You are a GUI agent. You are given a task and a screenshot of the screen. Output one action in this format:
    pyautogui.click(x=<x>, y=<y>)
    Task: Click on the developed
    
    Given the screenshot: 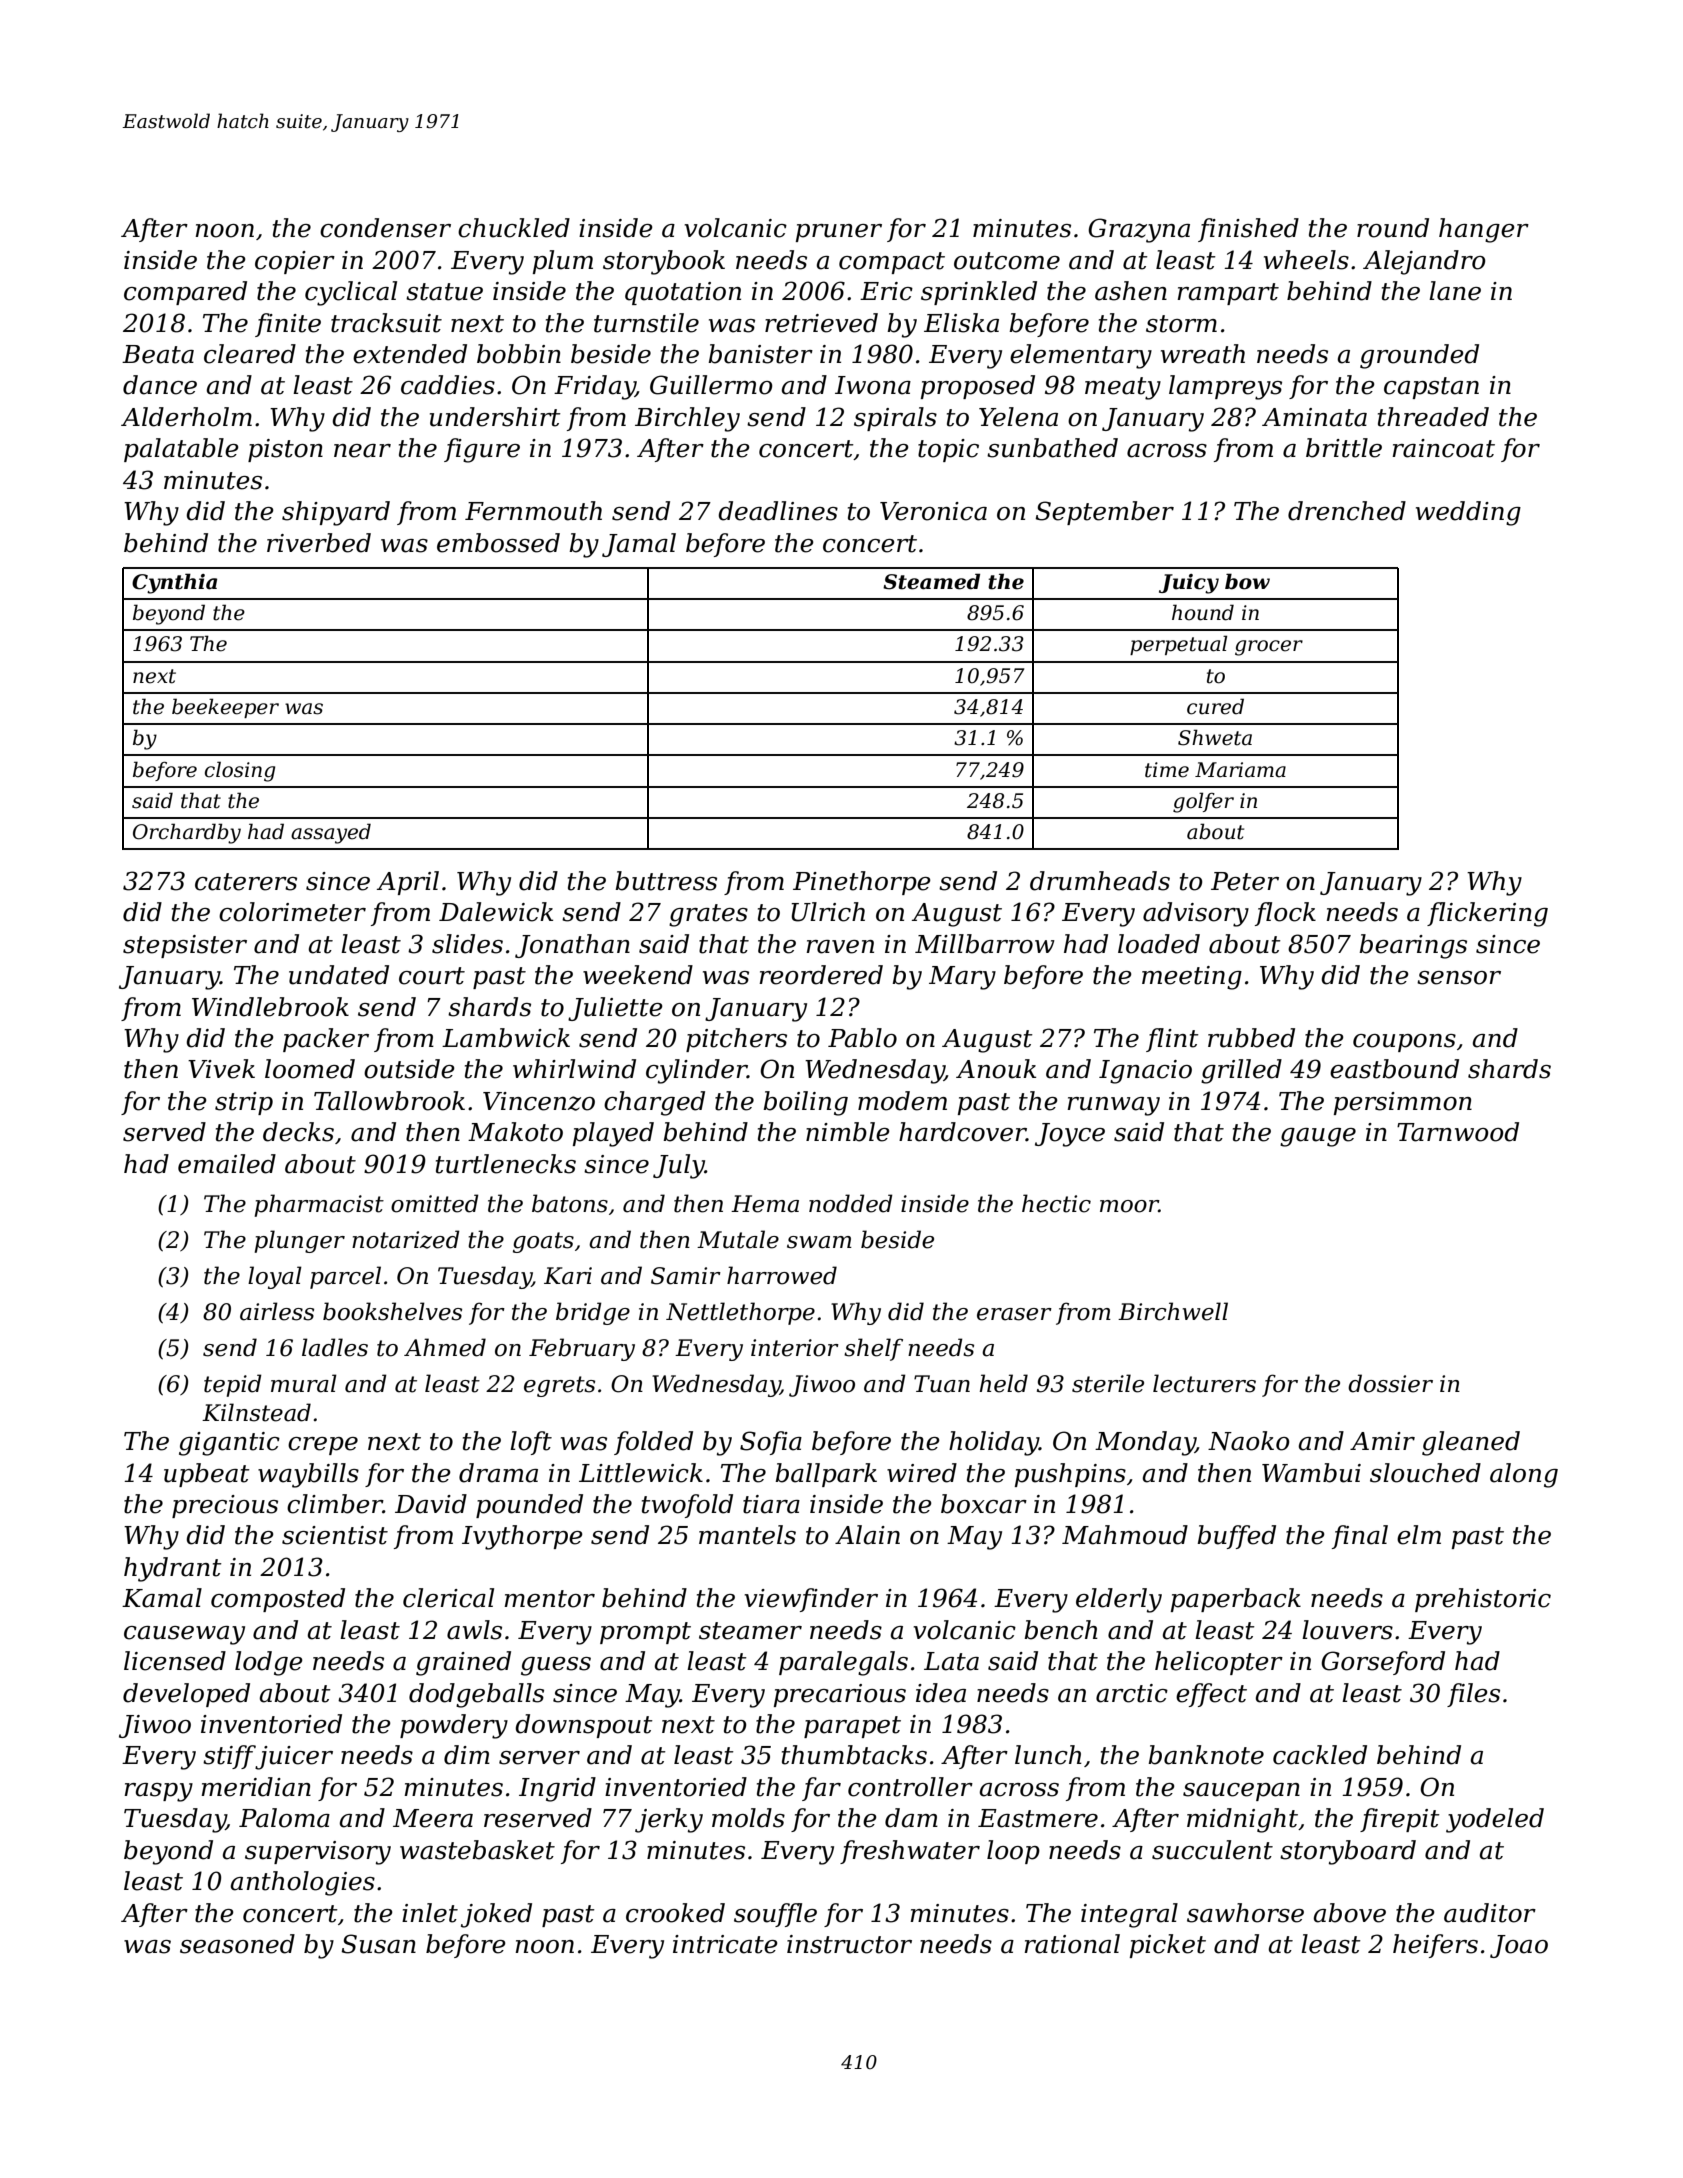 What is the action you would take?
    pyautogui.click(x=186, y=1695)
